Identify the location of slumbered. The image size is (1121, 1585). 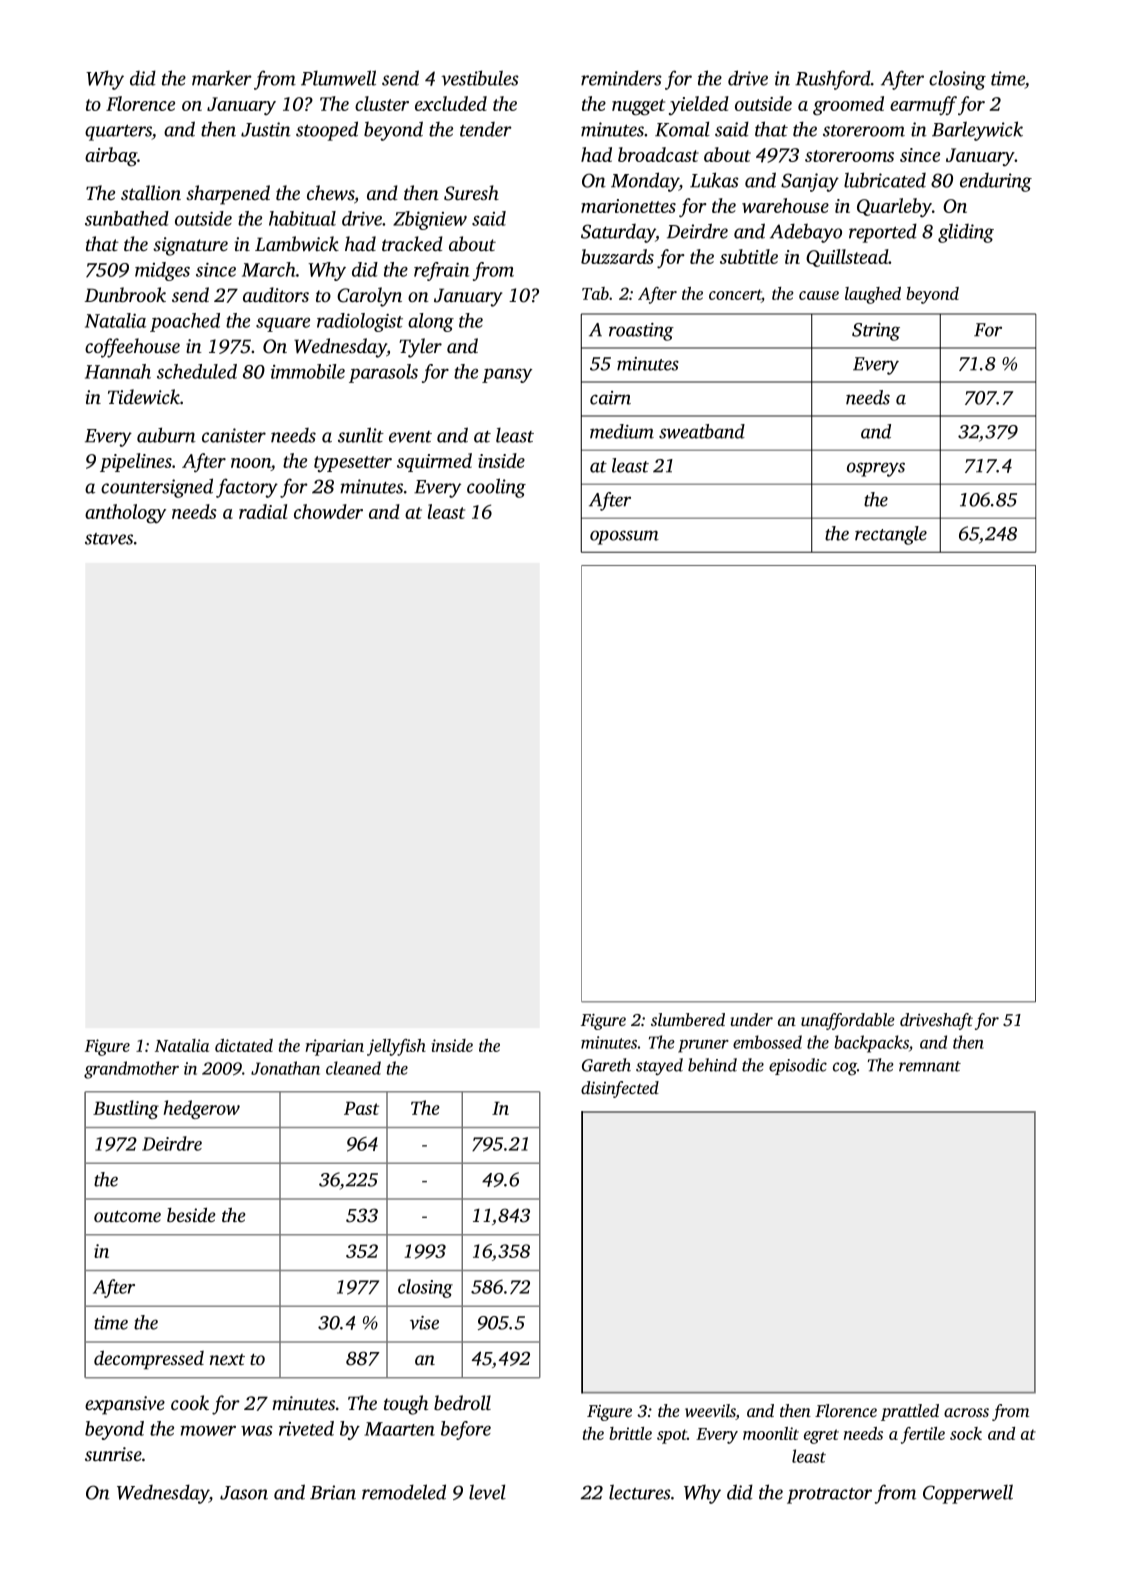
(688, 1019).
